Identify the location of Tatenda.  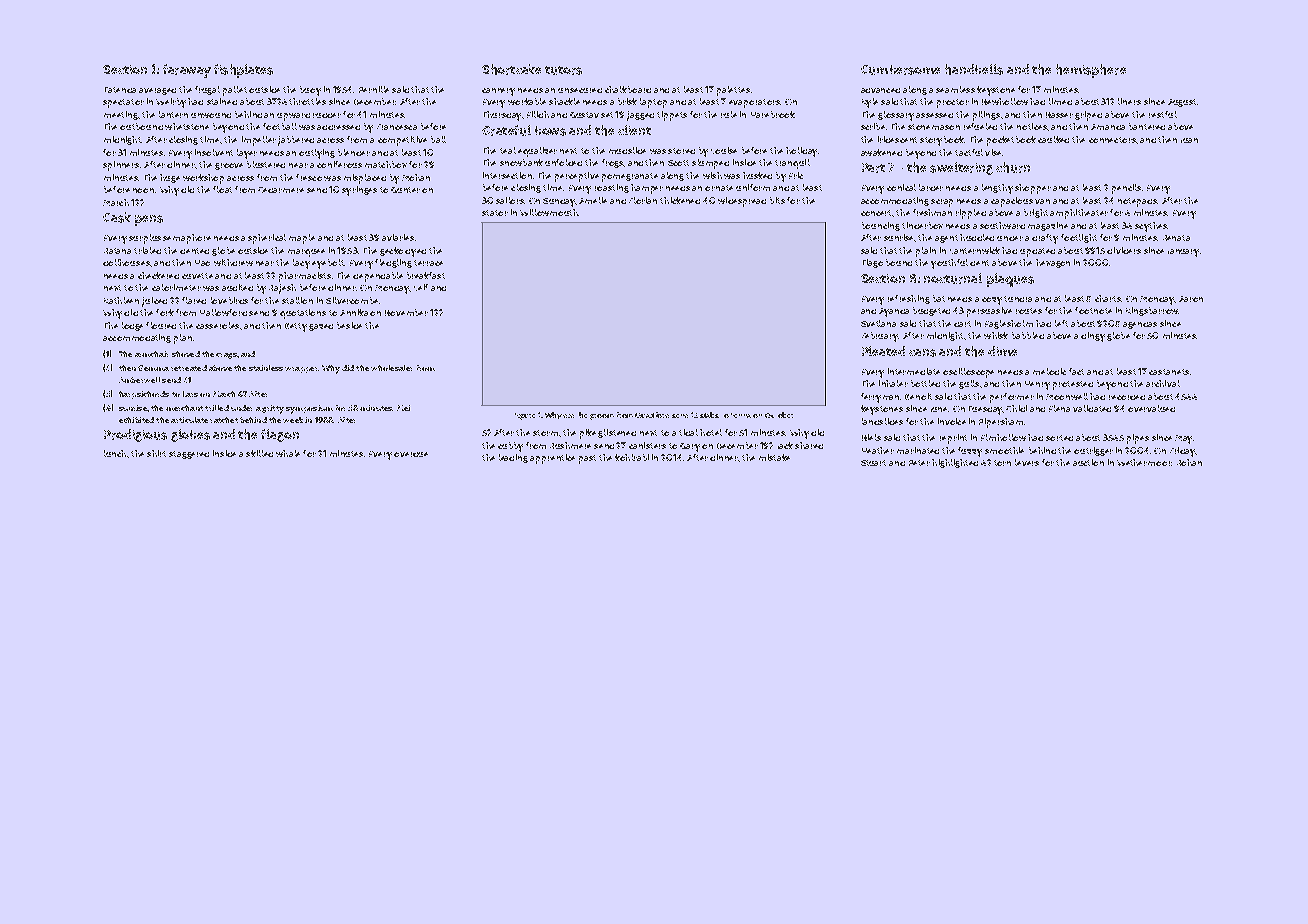
(120, 90).
